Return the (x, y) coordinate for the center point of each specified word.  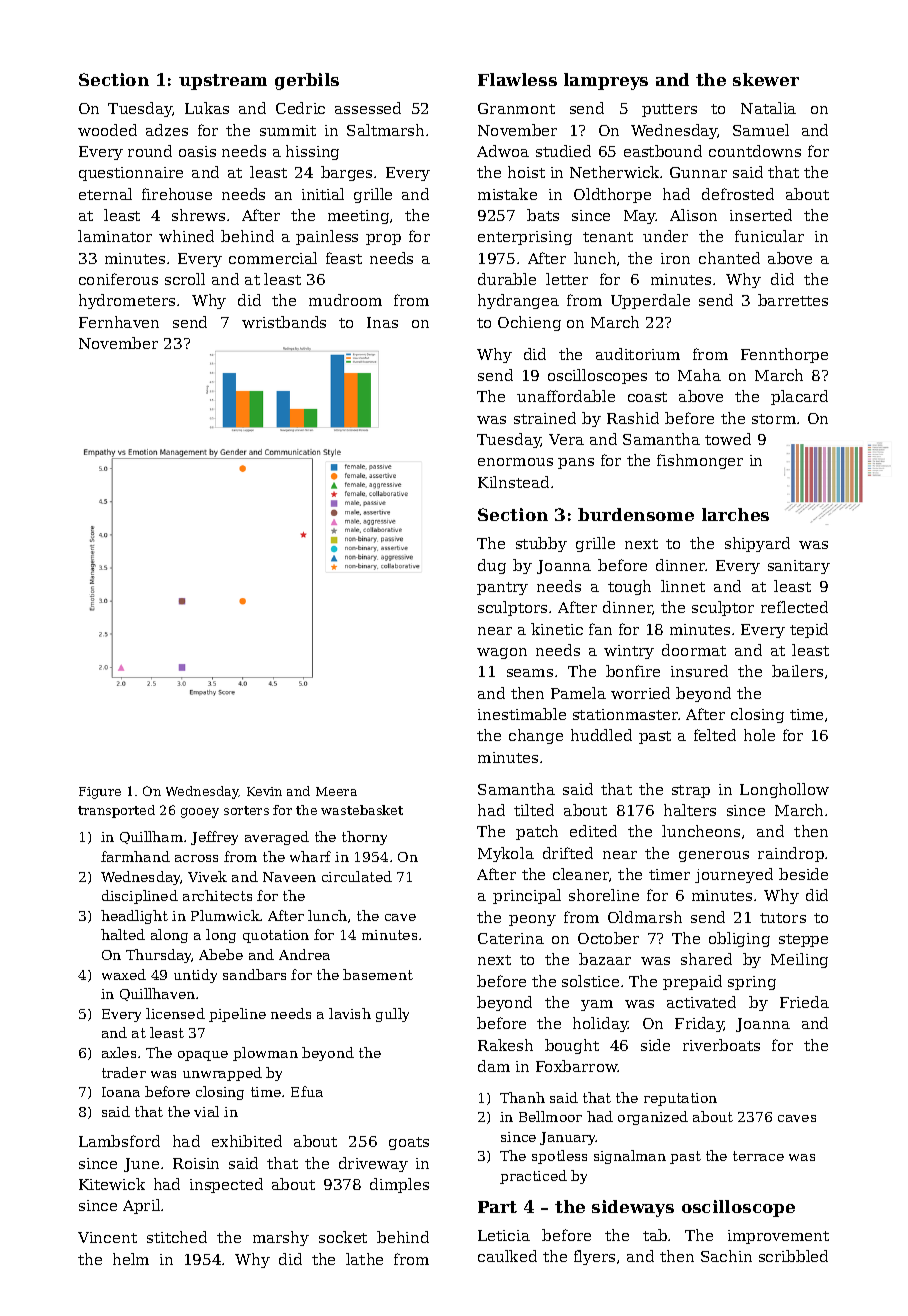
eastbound (663, 151)
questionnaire (131, 174)
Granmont (516, 108)
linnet (683, 586)
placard (799, 397)
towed (728, 439)
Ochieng (529, 323)
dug (492, 566)
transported (116, 811)
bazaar (605, 959)
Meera (336, 791)
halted (123, 934)
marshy (281, 1238)
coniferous (118, 279)
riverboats (721, 1045)
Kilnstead (513, 482)
